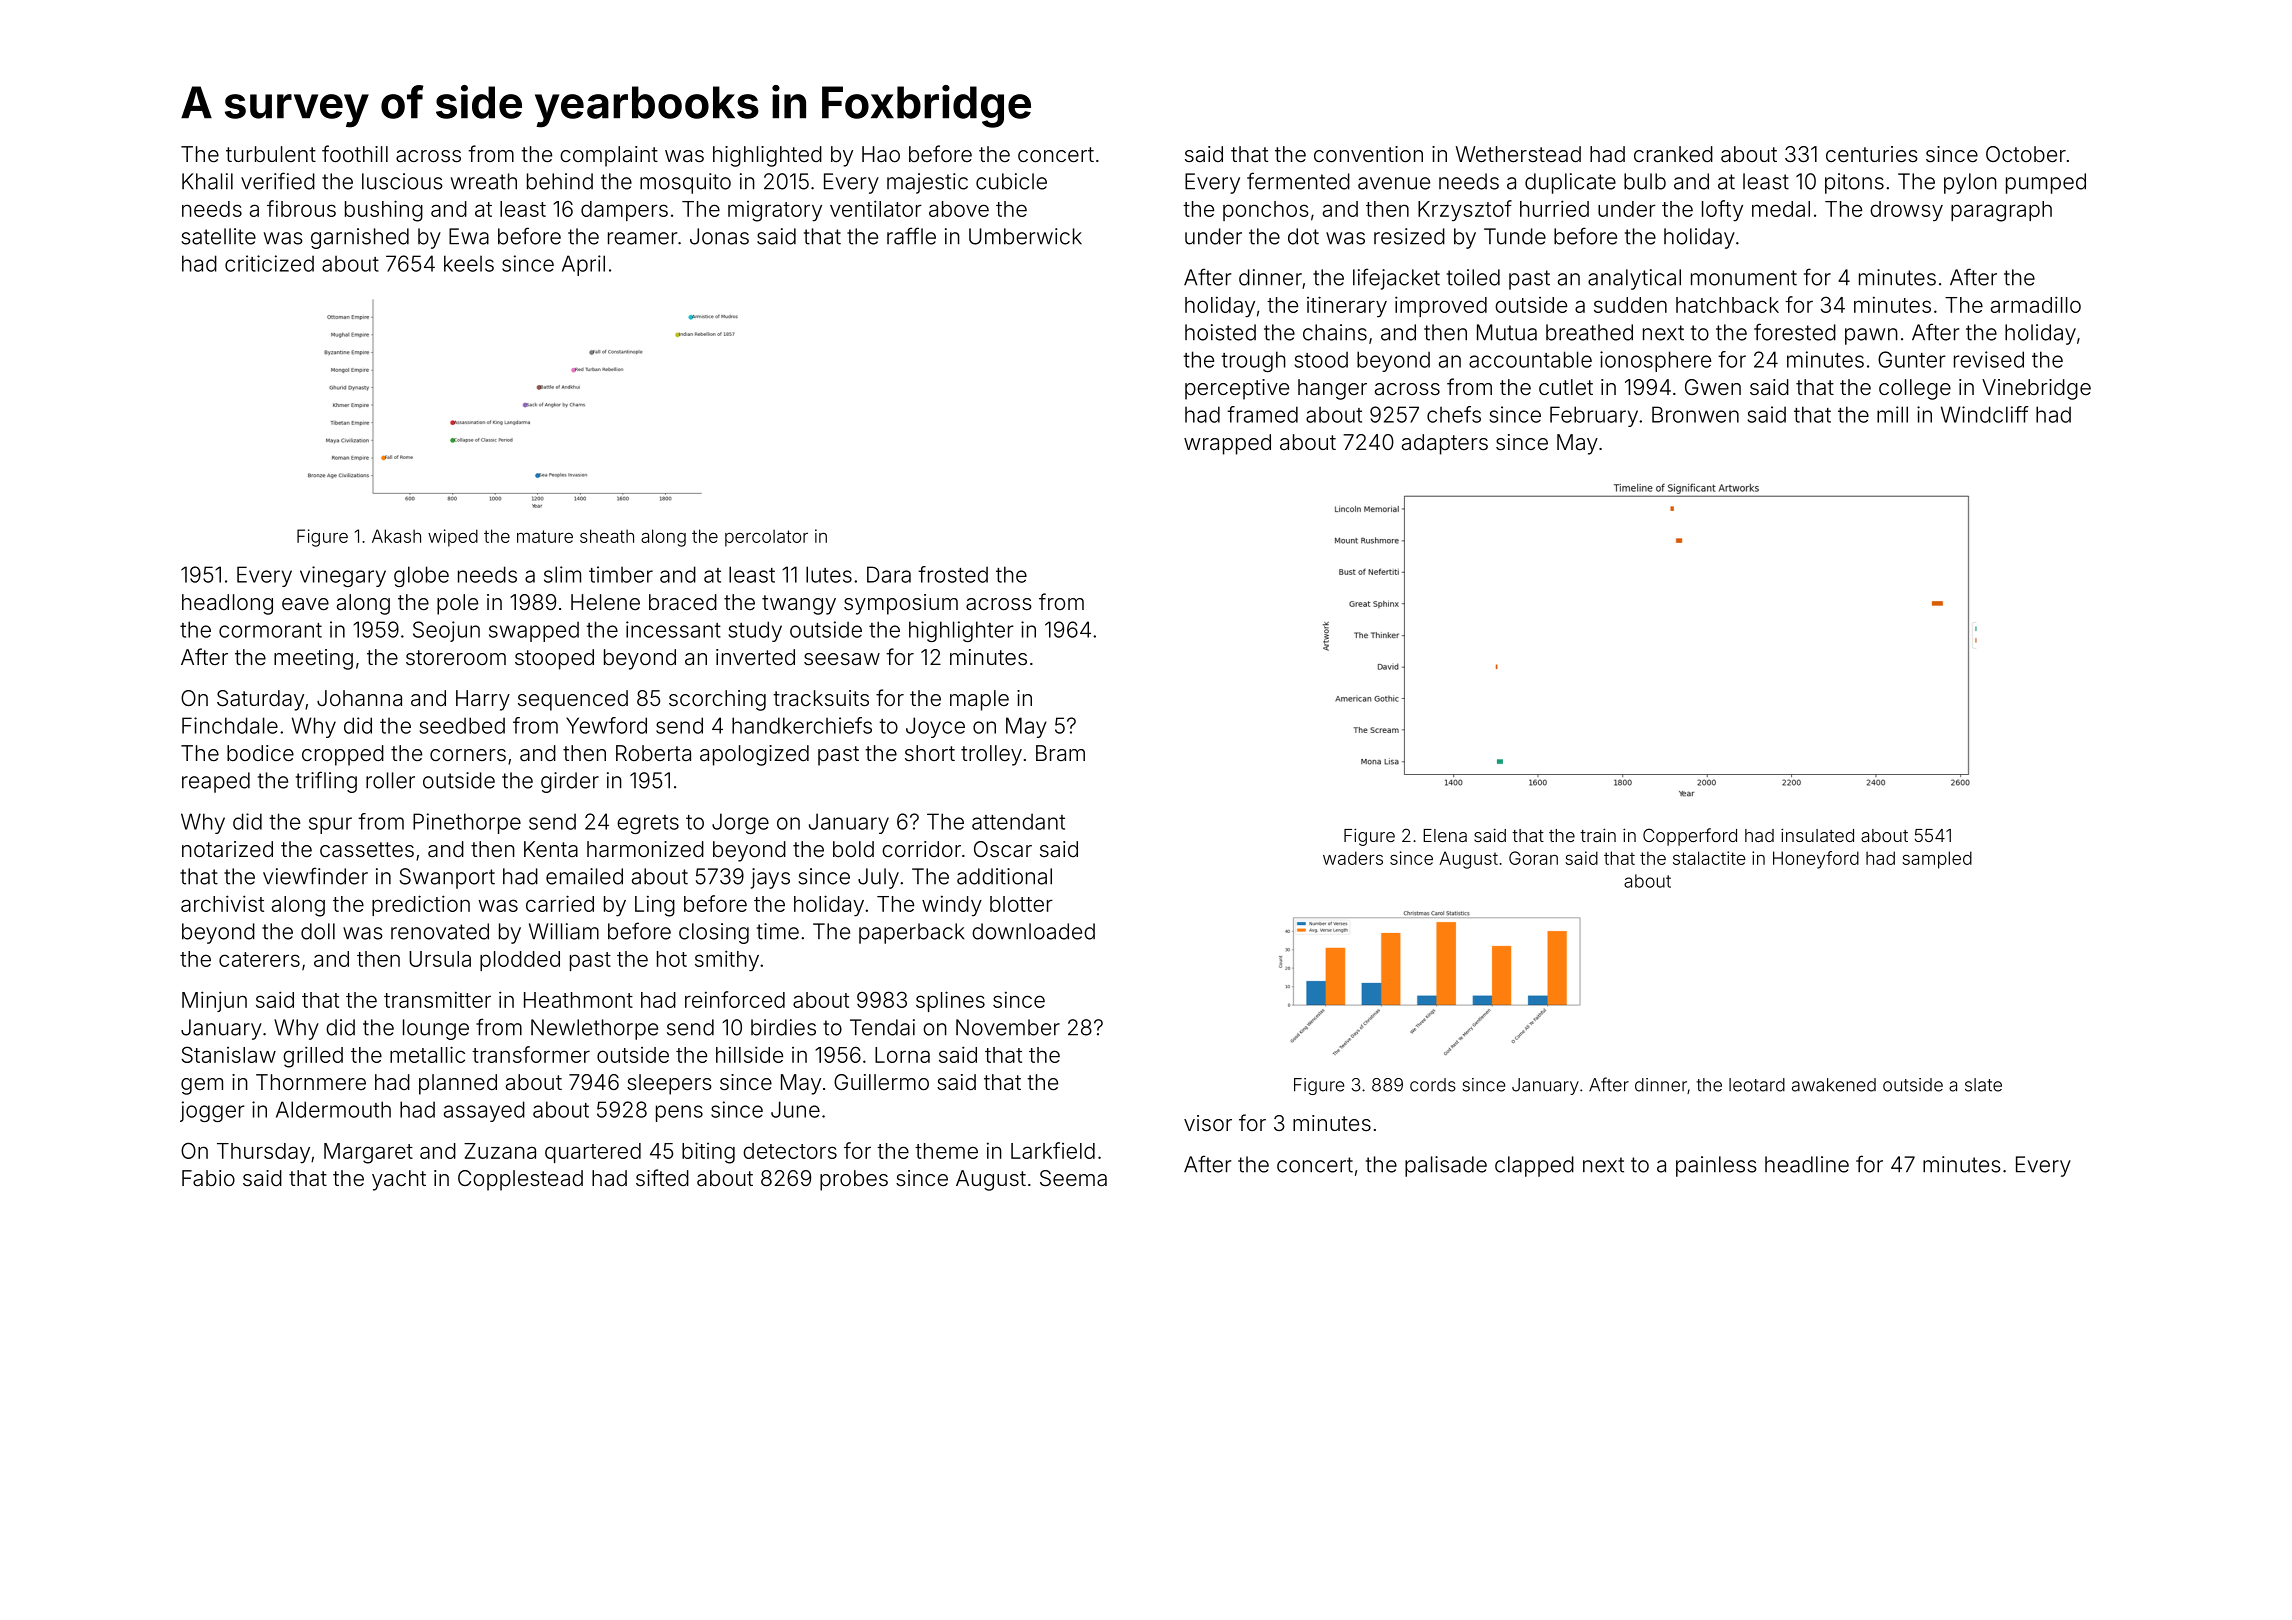 This screenshot has width=2292, height=1620. I want to click on ventilator, so click(876, 208).
